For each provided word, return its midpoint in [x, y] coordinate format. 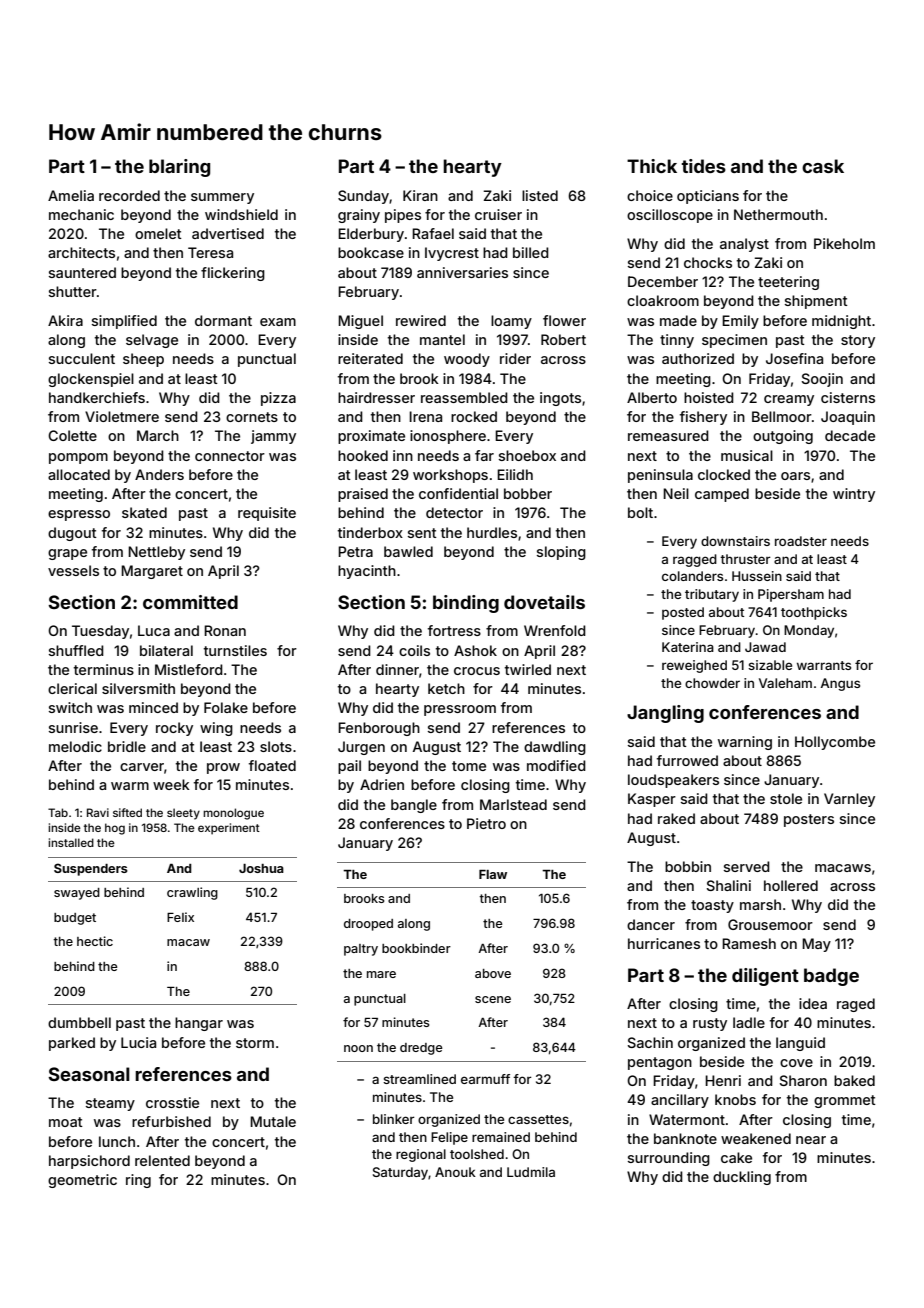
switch [70, 707]
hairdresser [376, 397]
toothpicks [814, 613]
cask [823, 166]
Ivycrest [452, 254]
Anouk [455, 1172]
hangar [199, 1024]
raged [856, 1005]
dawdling [555, 748]
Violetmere [122, 416]
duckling [742, 1178]
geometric [82, 1181]
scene [493, 999]
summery [222, 198]
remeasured [668, 435]
